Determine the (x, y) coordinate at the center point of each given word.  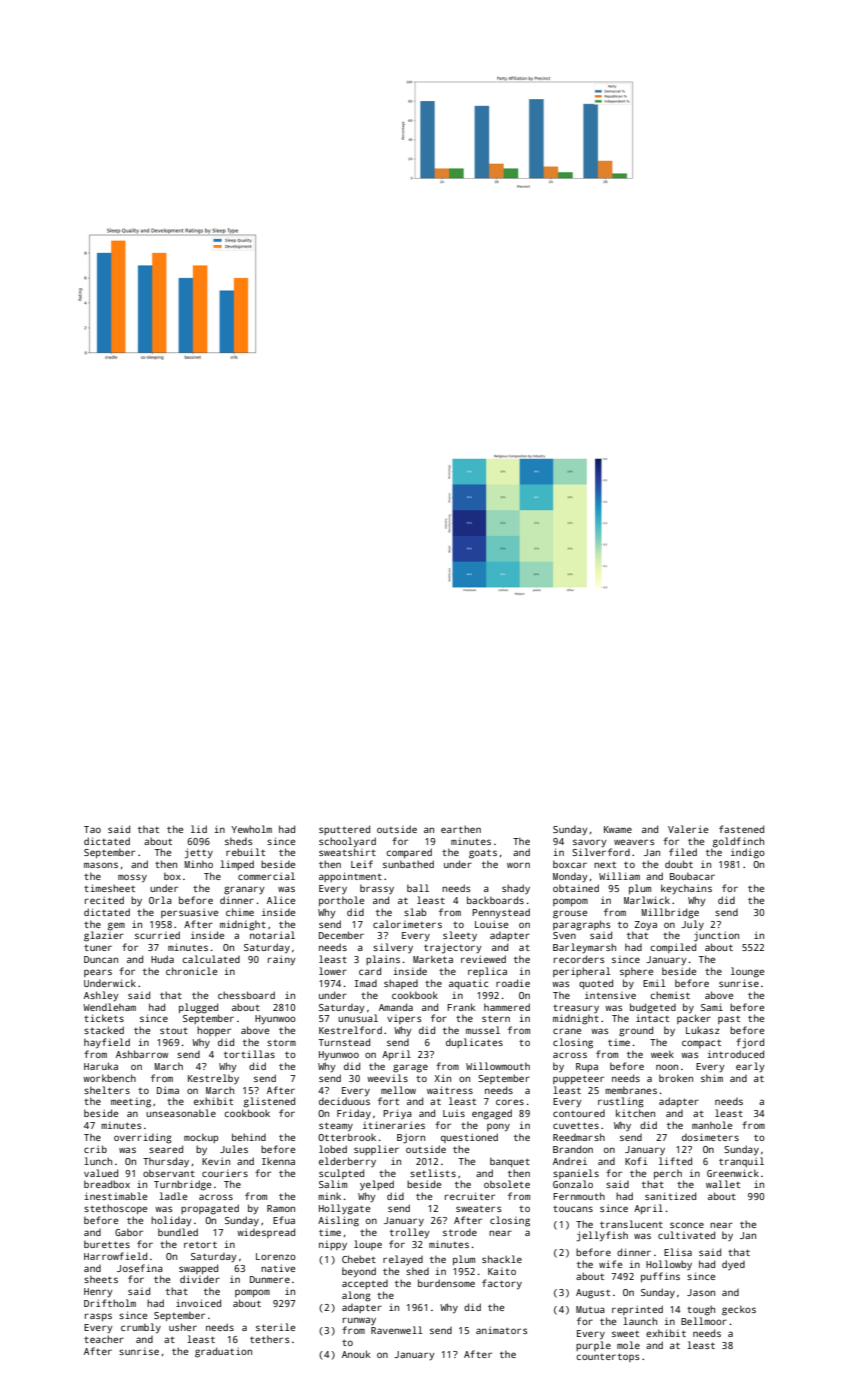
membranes (631, 1090)
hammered (507, 1007)
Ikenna (278, 1161)
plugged (198, 1008)
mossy (132, 878)
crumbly (141, 1328)
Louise (491, 924)
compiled (673, 948)
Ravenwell (397, 1330)
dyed (733, 1265)
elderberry (347, 1162)
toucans (573, 1209)
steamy (336, 1127)
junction (716, 936)
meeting (131, 1103)
